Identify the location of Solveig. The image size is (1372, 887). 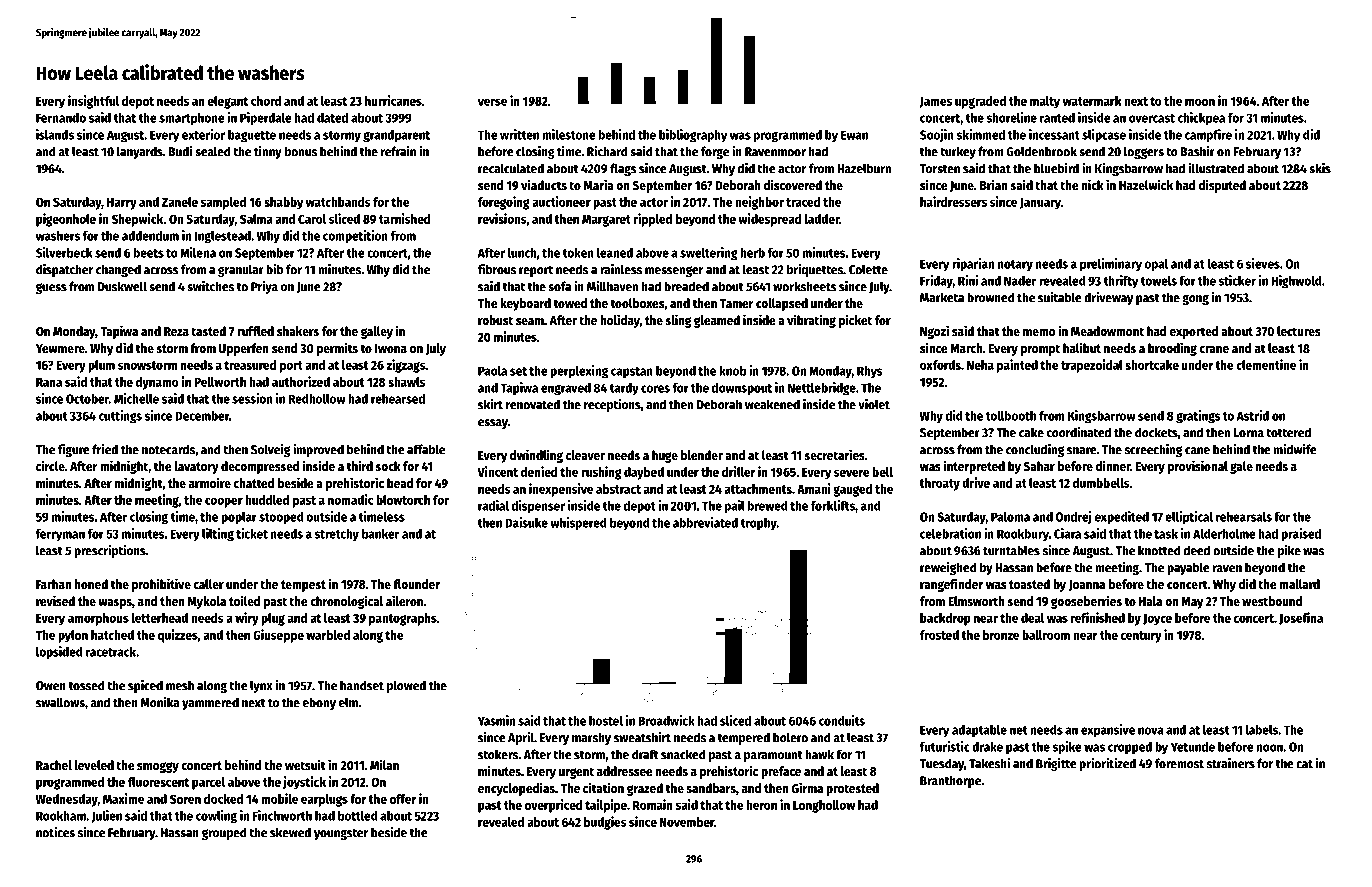
(270, 450).
